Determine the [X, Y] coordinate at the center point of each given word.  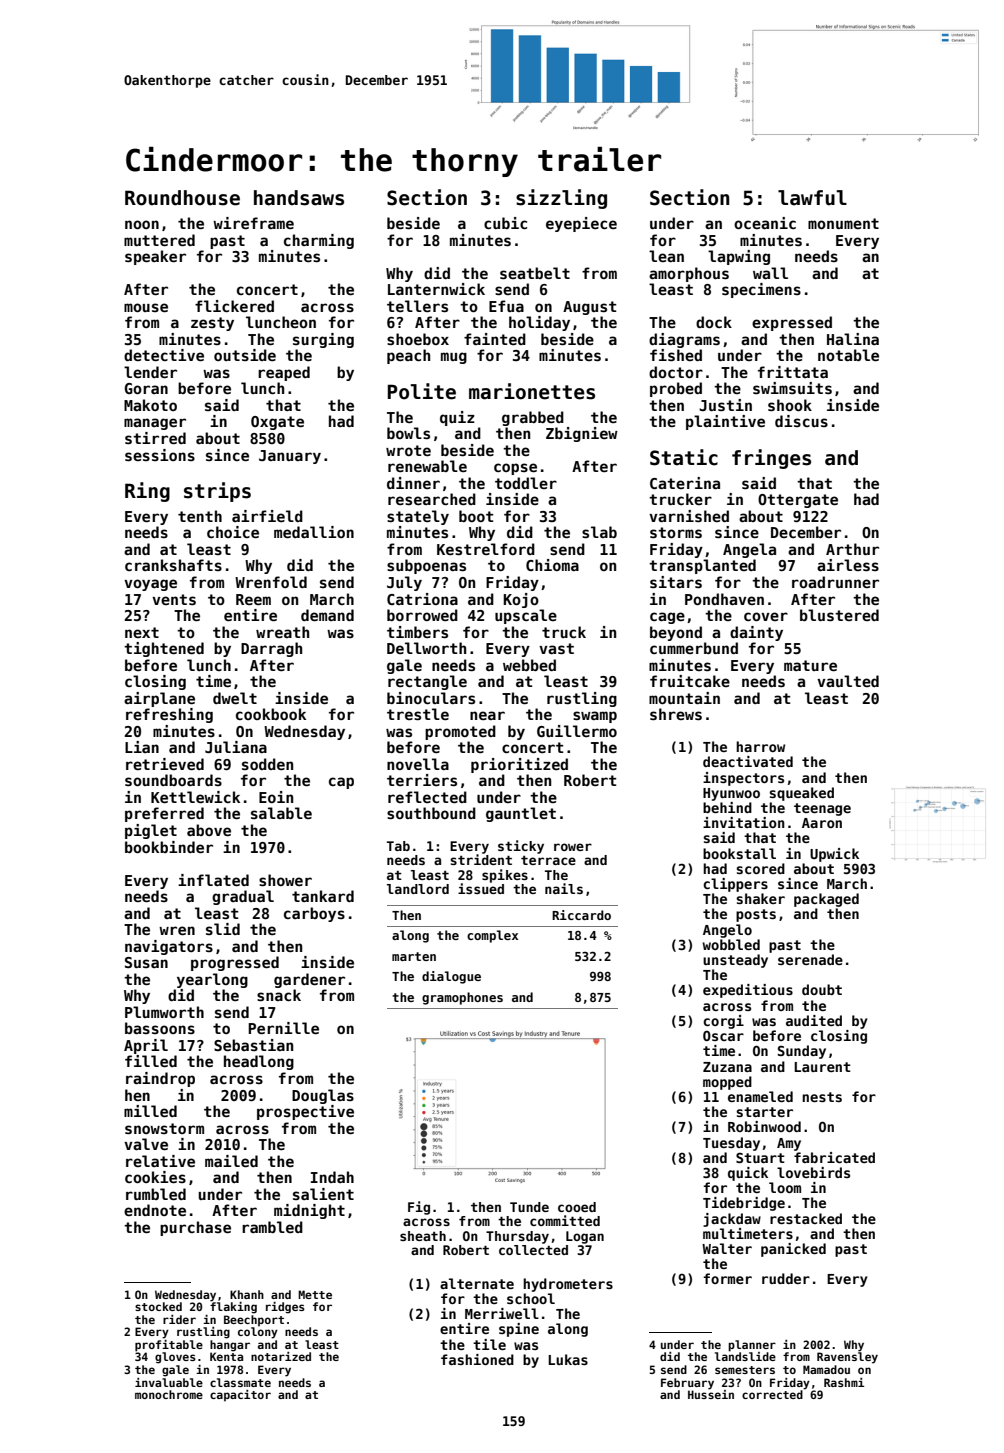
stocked [158, 1306]
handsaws [299, 198]
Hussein [711, 1394]
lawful [812, 198]
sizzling [561, 199]
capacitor [240, 1396]
